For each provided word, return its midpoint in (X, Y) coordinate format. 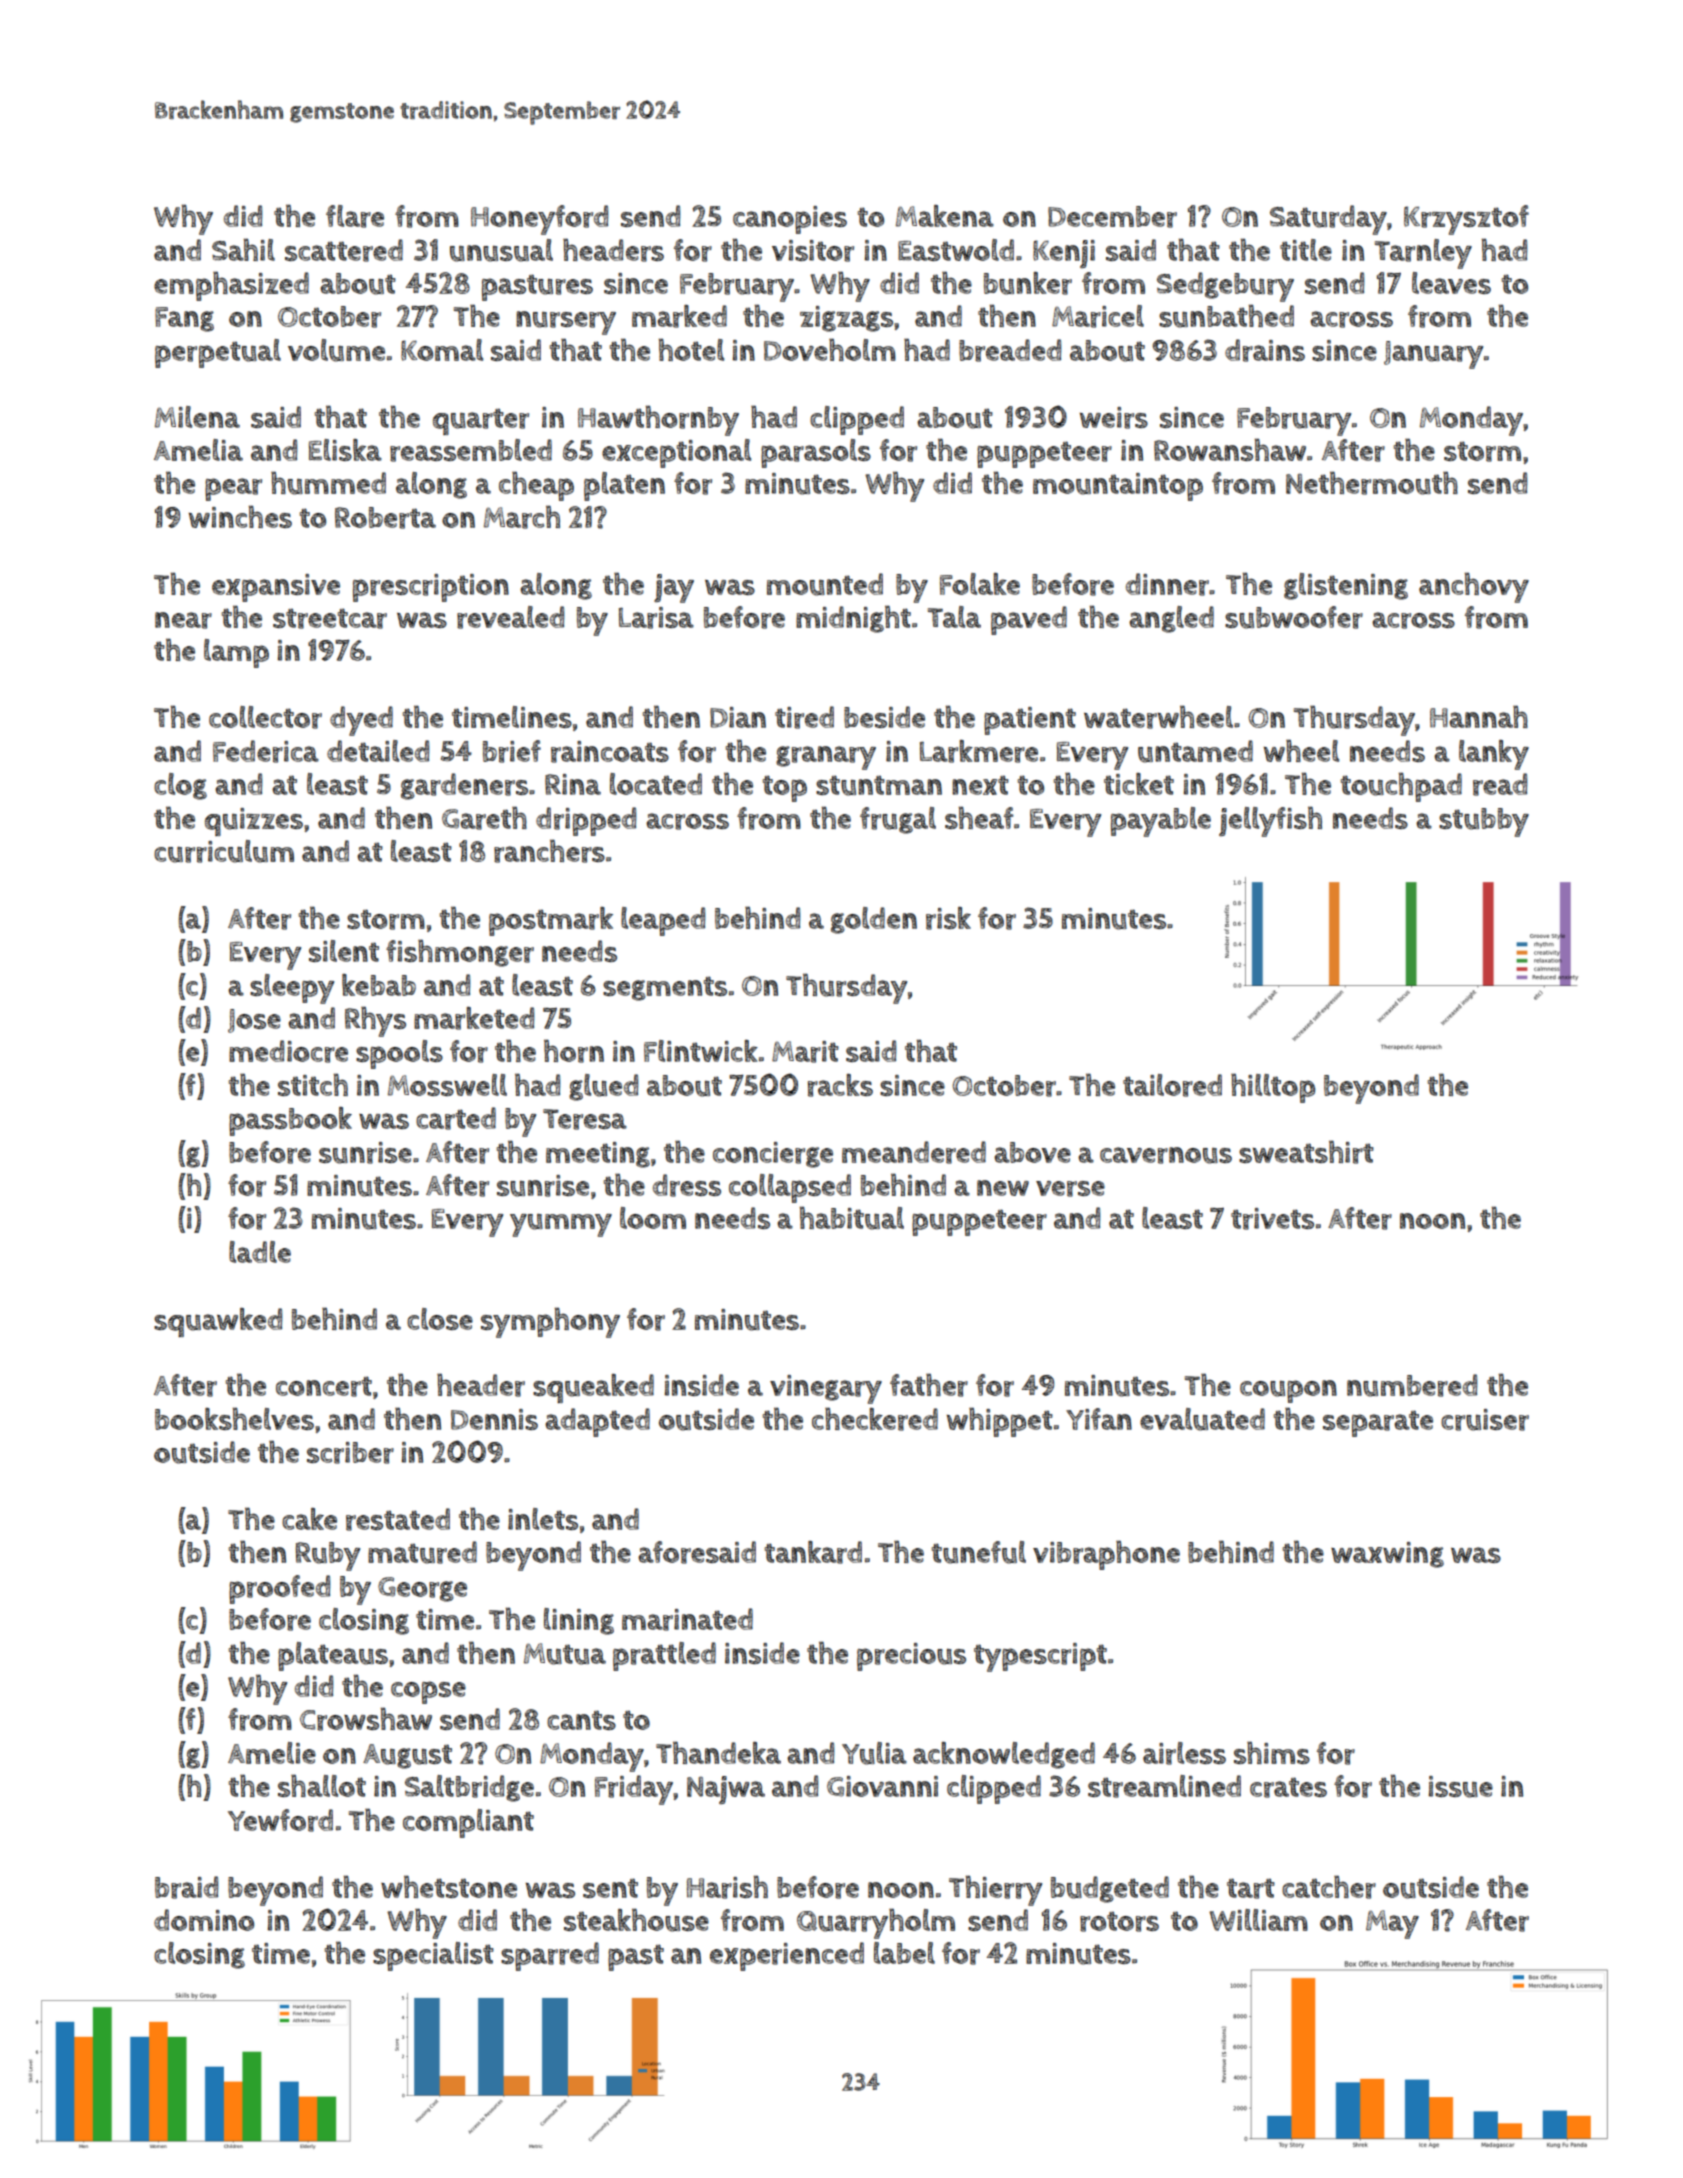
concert (324, 1386)
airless (1184, 1753)
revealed (511, 617)
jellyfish (1270, 821)
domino (204, 1920)
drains (1265, 350)
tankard (813, 1552)
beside (884, 717)
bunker (1028, 283)
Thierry (995, 1890)
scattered (344, 250)
